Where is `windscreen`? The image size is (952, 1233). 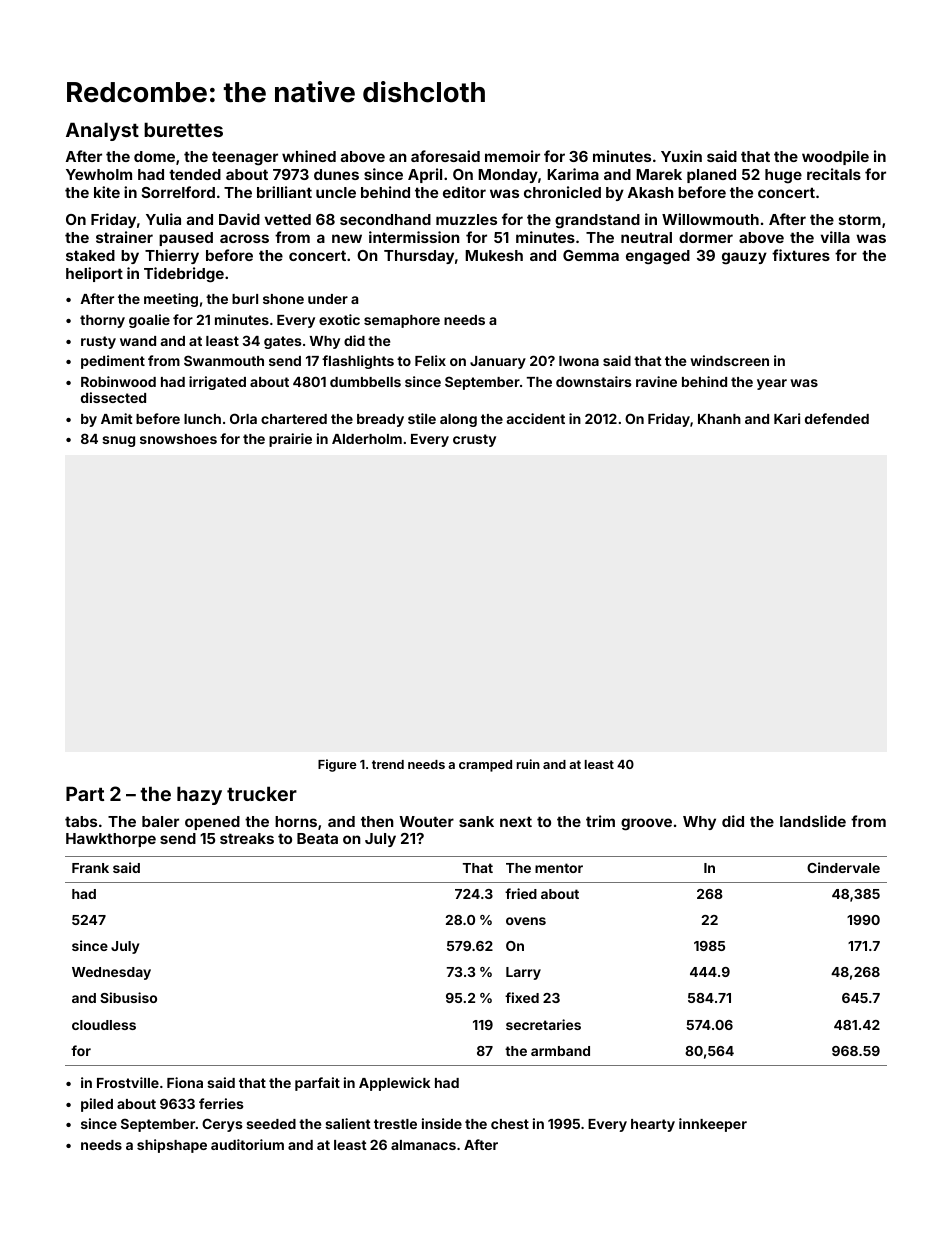 windscreen is located at coordinates (729, 360).
